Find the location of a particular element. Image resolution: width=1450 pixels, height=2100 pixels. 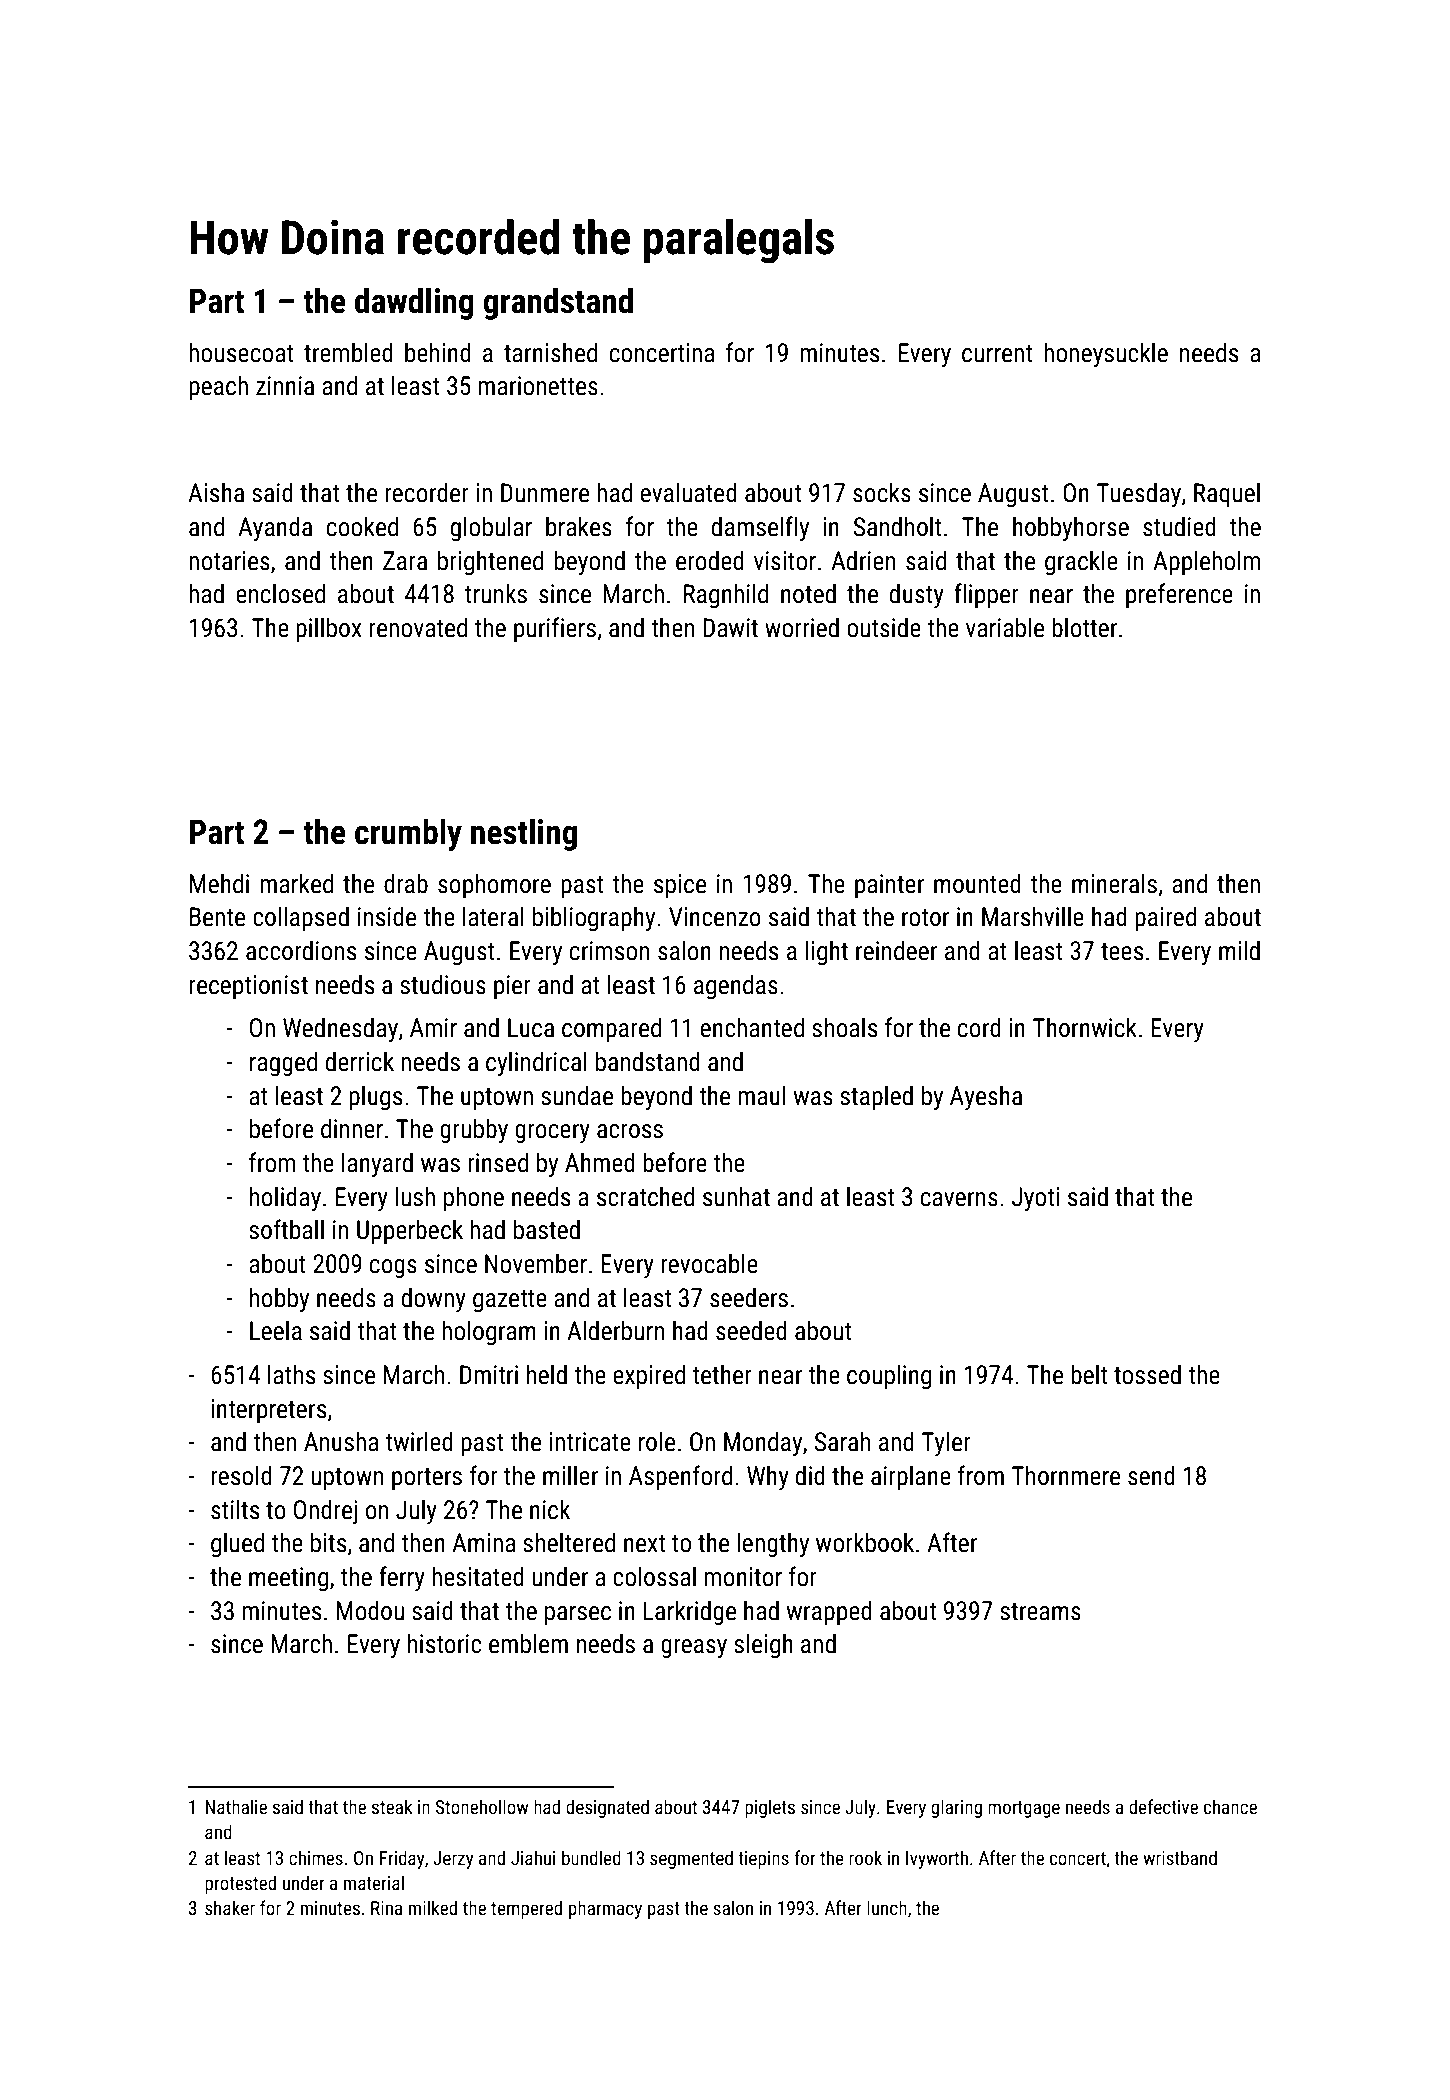

coupling is located at coordinates (889, 1376).
